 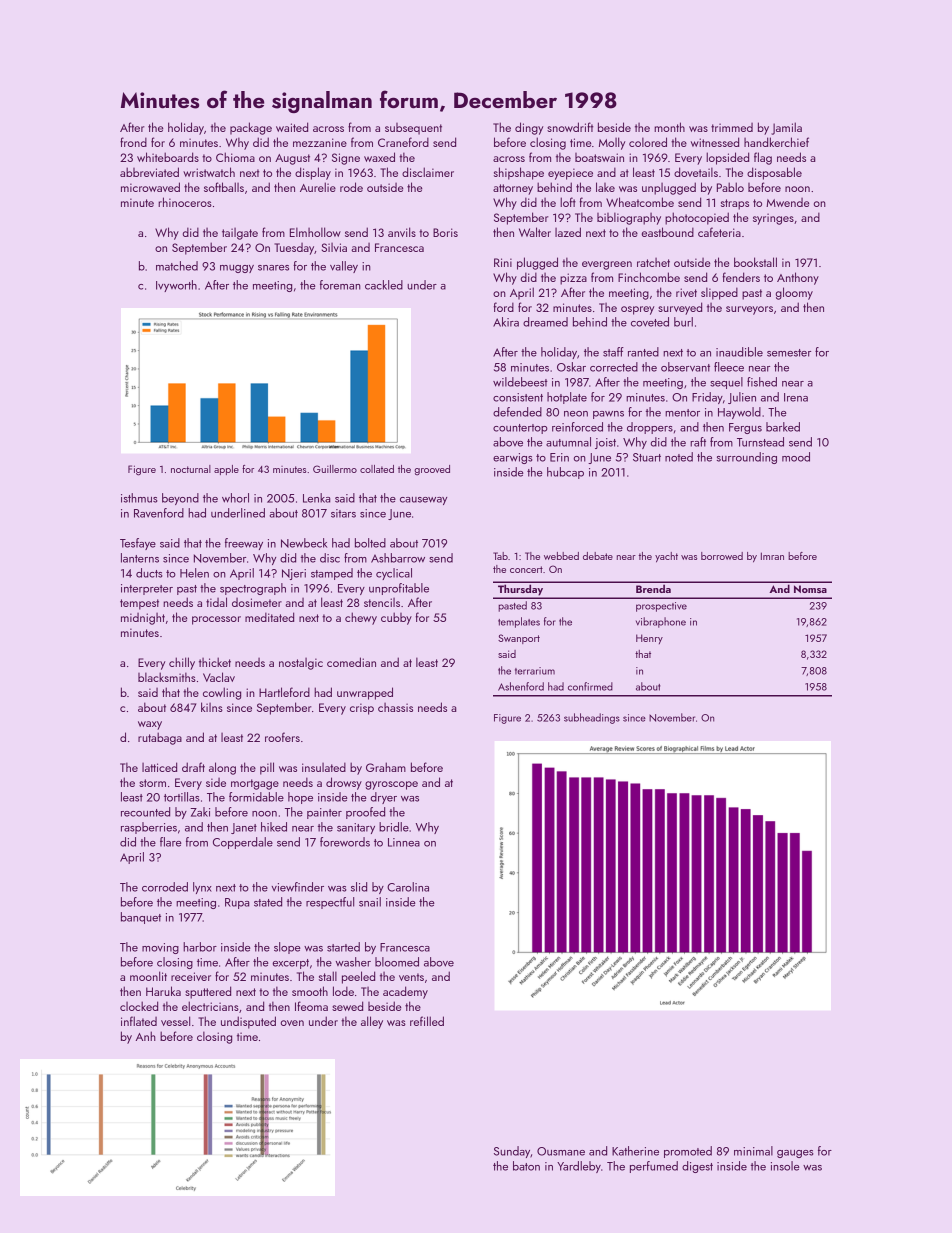 What do you see at coordinates (794, 293) in the page?
I see `gloomy` at bounding box center [794, 293].
